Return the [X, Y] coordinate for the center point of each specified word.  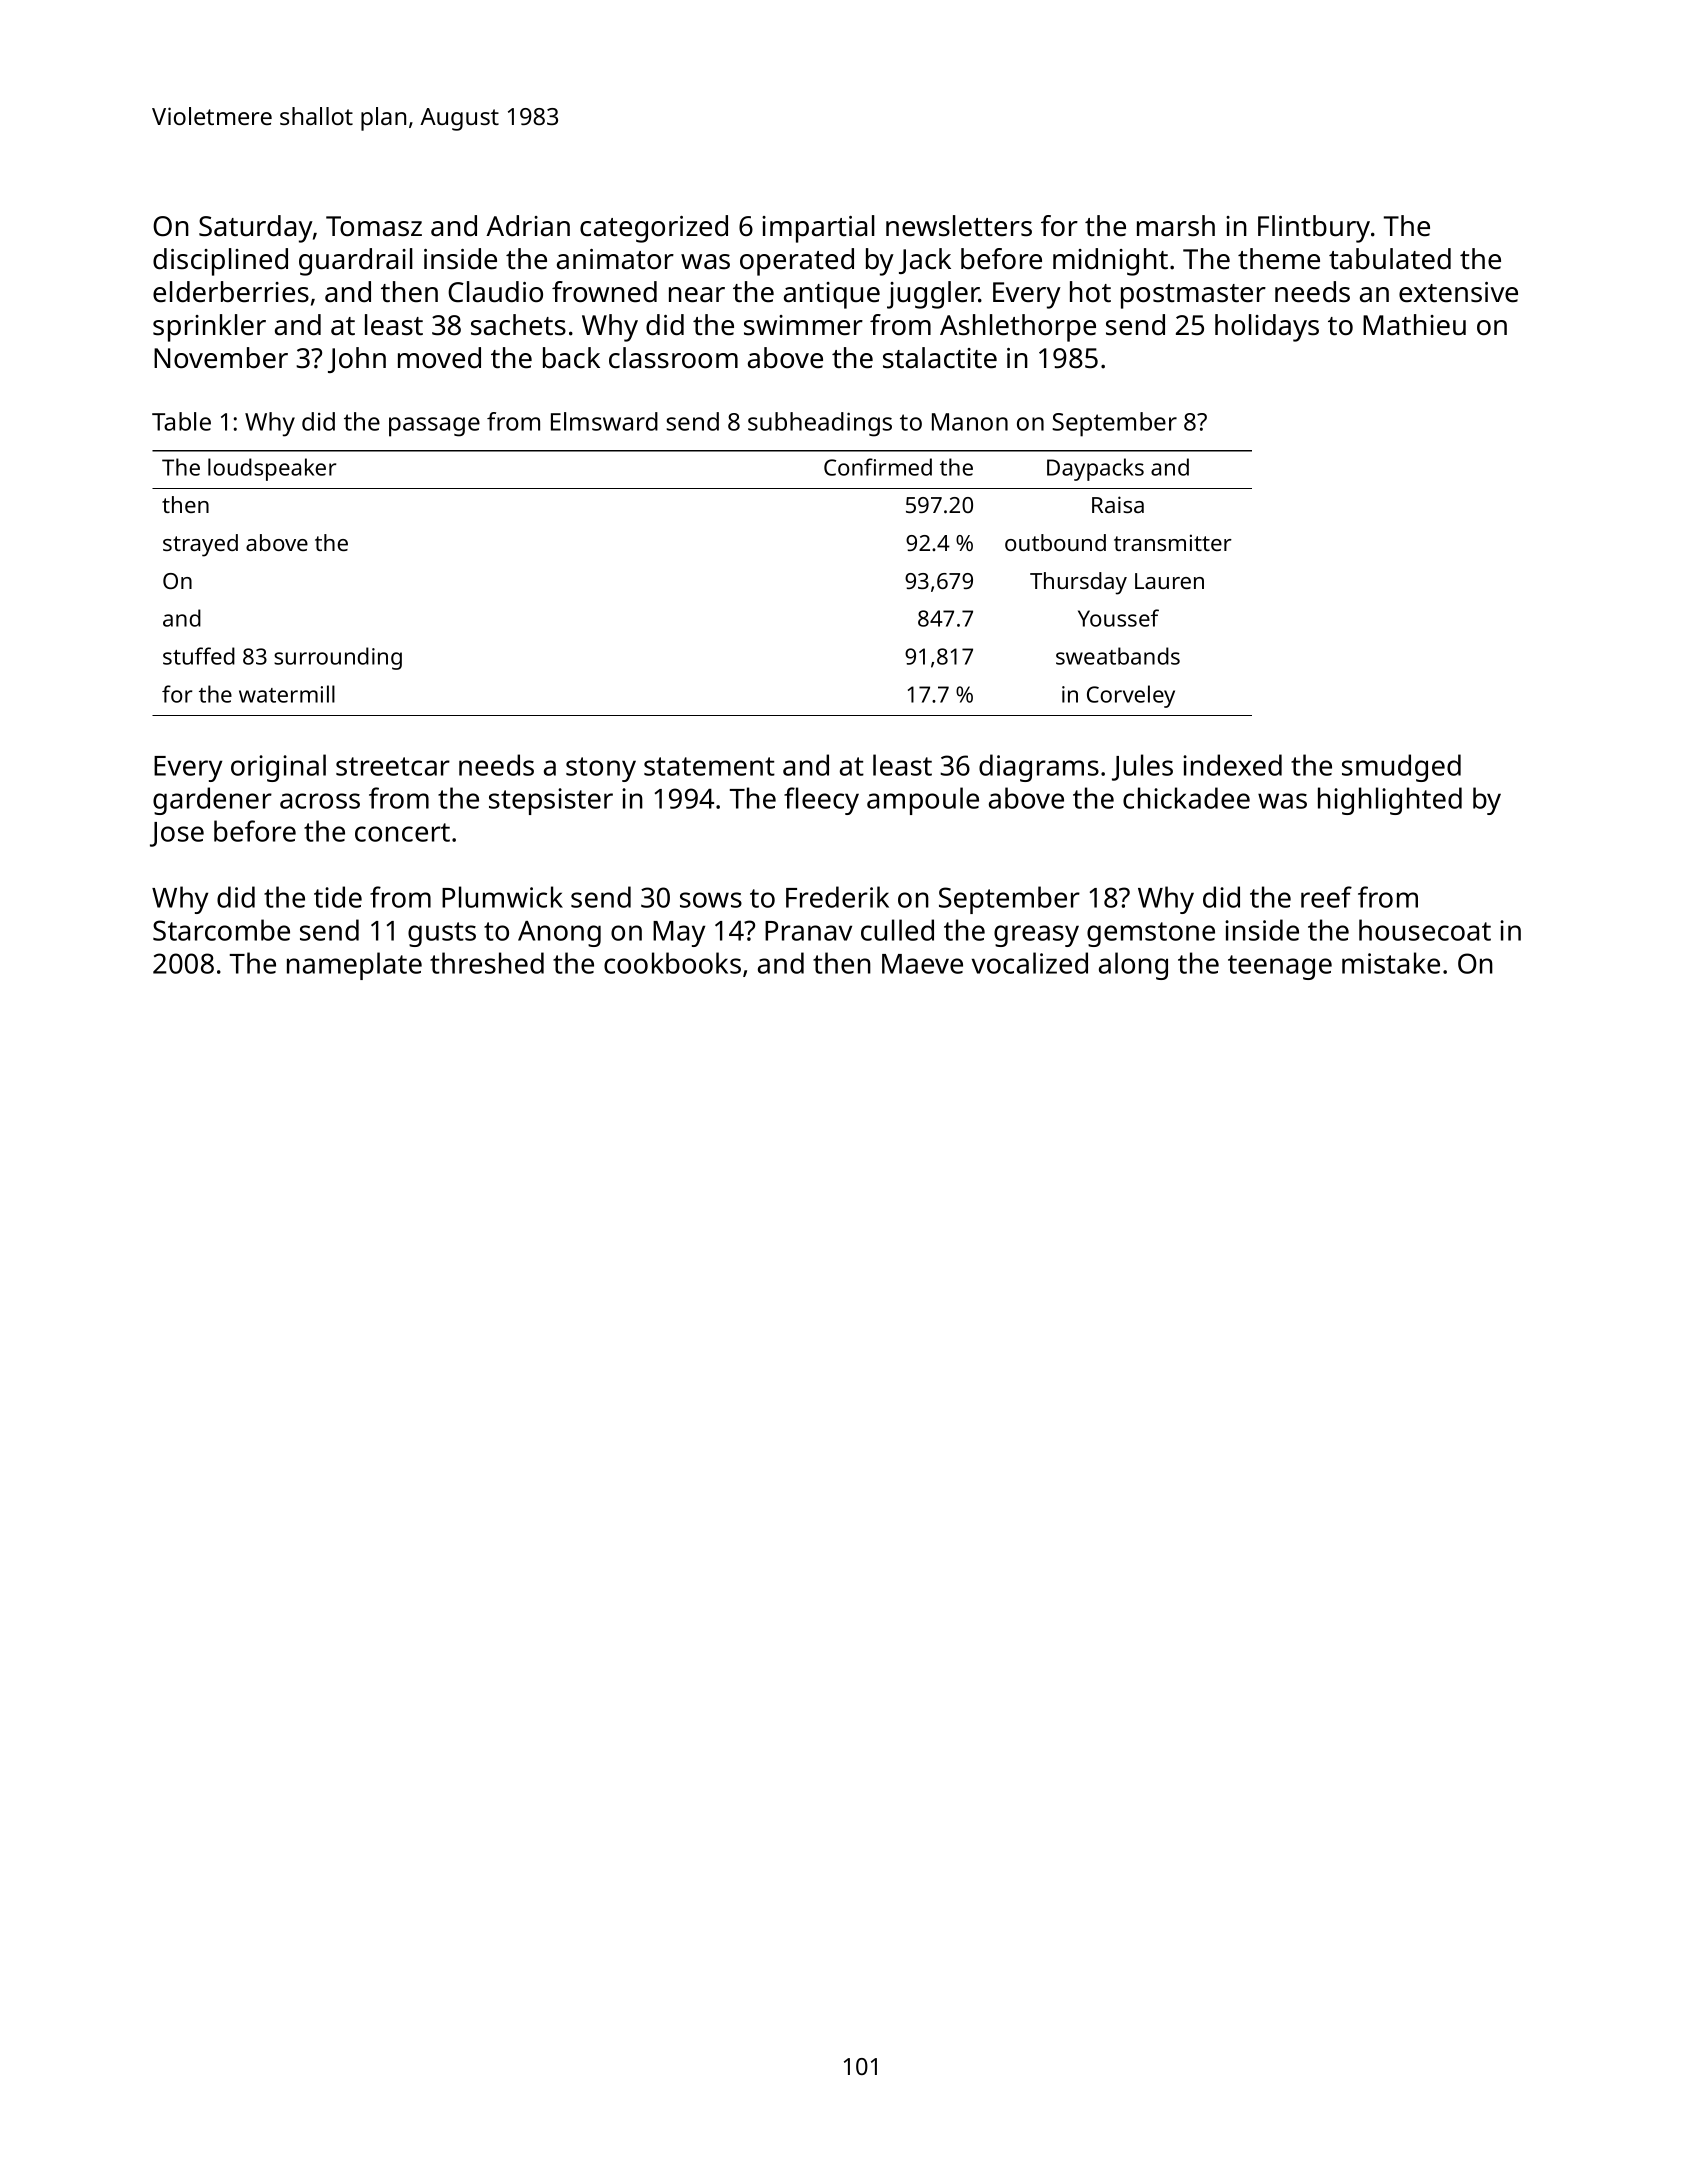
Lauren [1169, 581]
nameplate [354, 966]
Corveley [1131, 696]
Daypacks [1095, 469]
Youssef [1118, 618]
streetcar [393, 766]
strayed [200, 545]
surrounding [338, 658]
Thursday [1078, 583]
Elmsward [604, 421]
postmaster [1193, 296]
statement [709, 766]
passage [434, 427]
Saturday [256, 229]
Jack [925, 261]
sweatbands [1118, 656]
